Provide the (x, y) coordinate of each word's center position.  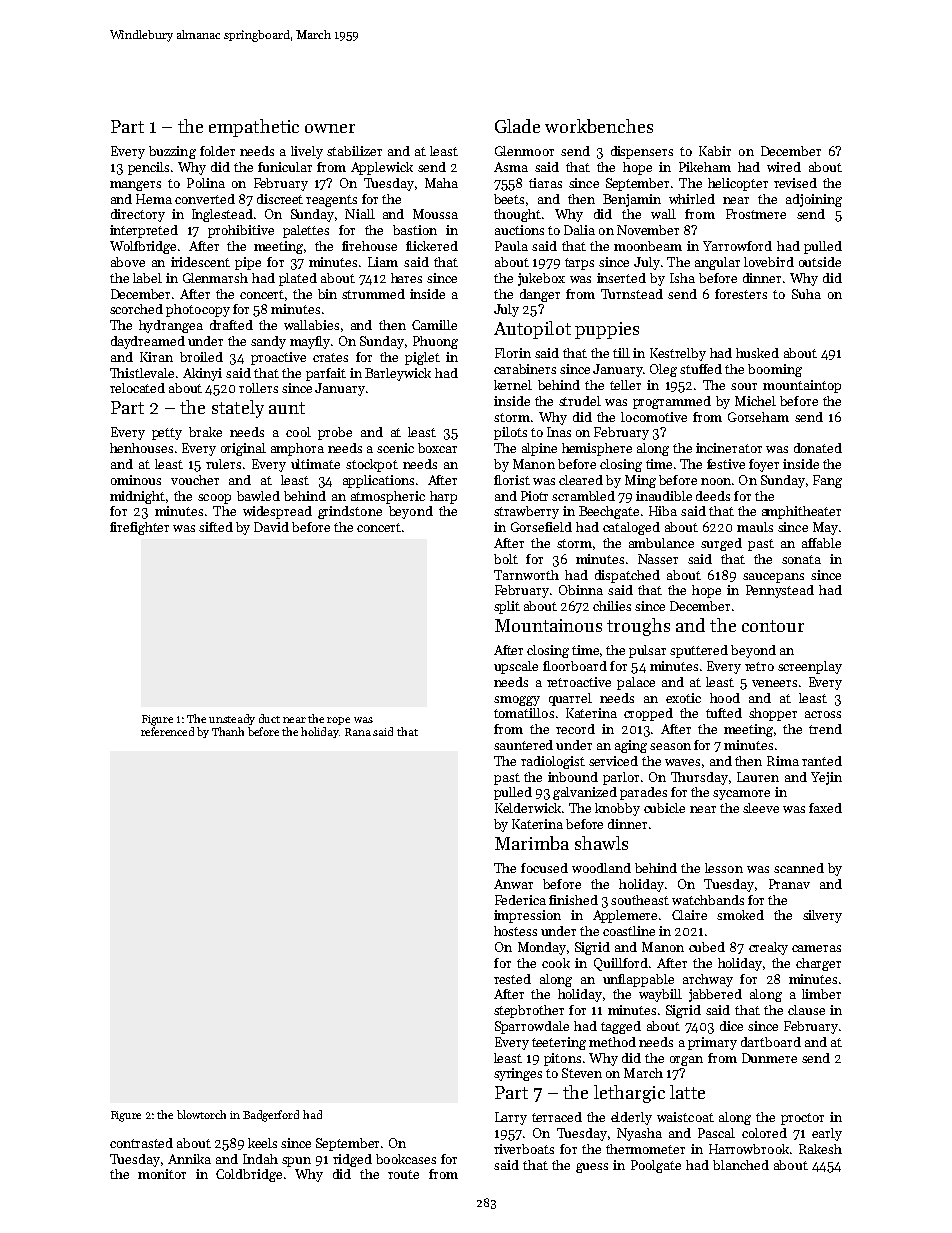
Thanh (228, 731)
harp (443, 497)
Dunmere (769, 1058)
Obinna (581, 590)
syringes (518, 1074)
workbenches (599, 126)
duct (269, 718)
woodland (601, 868)
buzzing (172, 152)
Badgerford (271, 1116)
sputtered (699, 651)
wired (784, 167)
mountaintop (802, 386)
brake (205, 432)
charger (818, 964)
